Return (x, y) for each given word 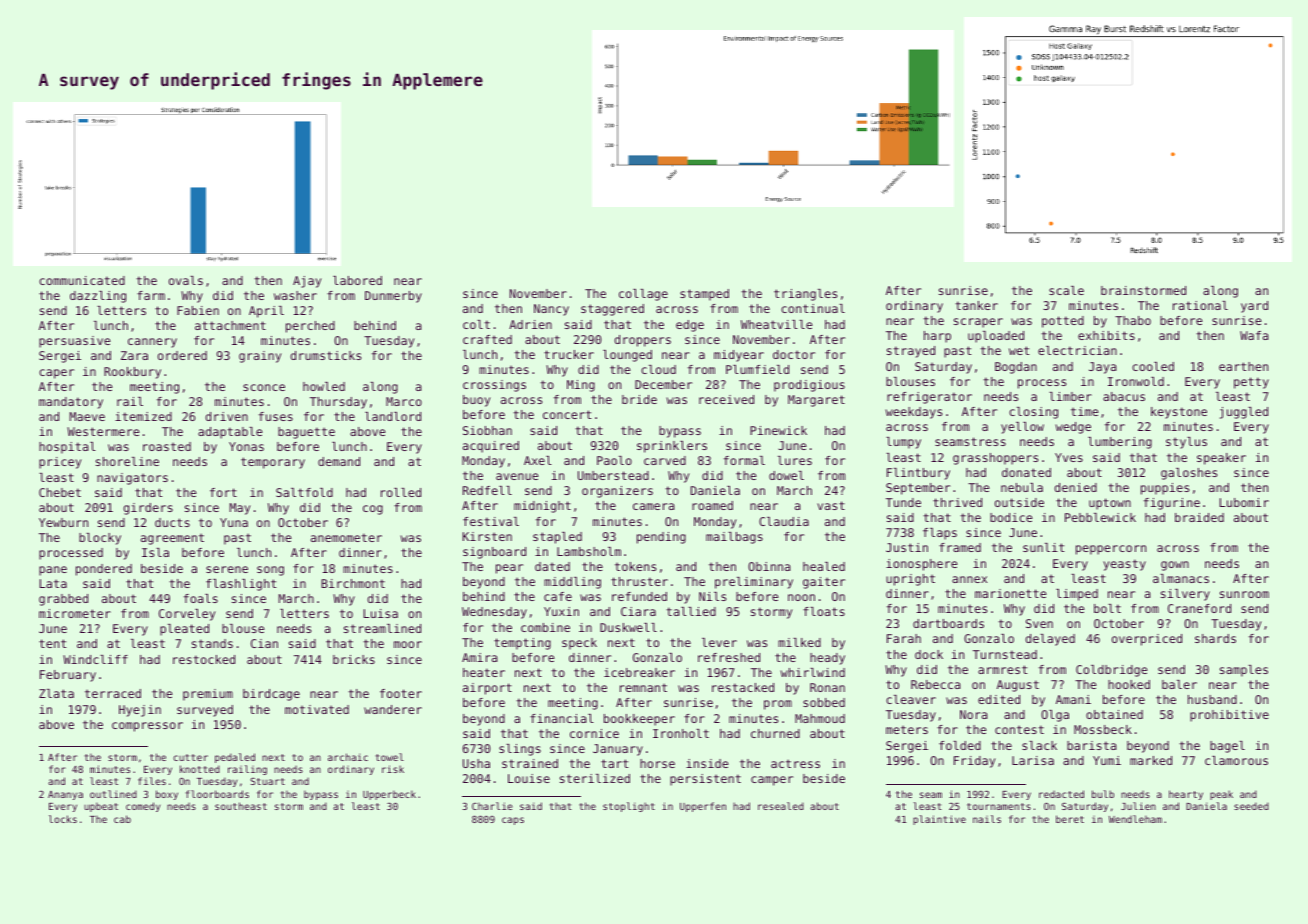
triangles (805, 295)
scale (1066, 290)
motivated (317, 709)
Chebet (60, 492)
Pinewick (778, 430)
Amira (479, 657)
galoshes (1189, 474)
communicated (82, 280)
